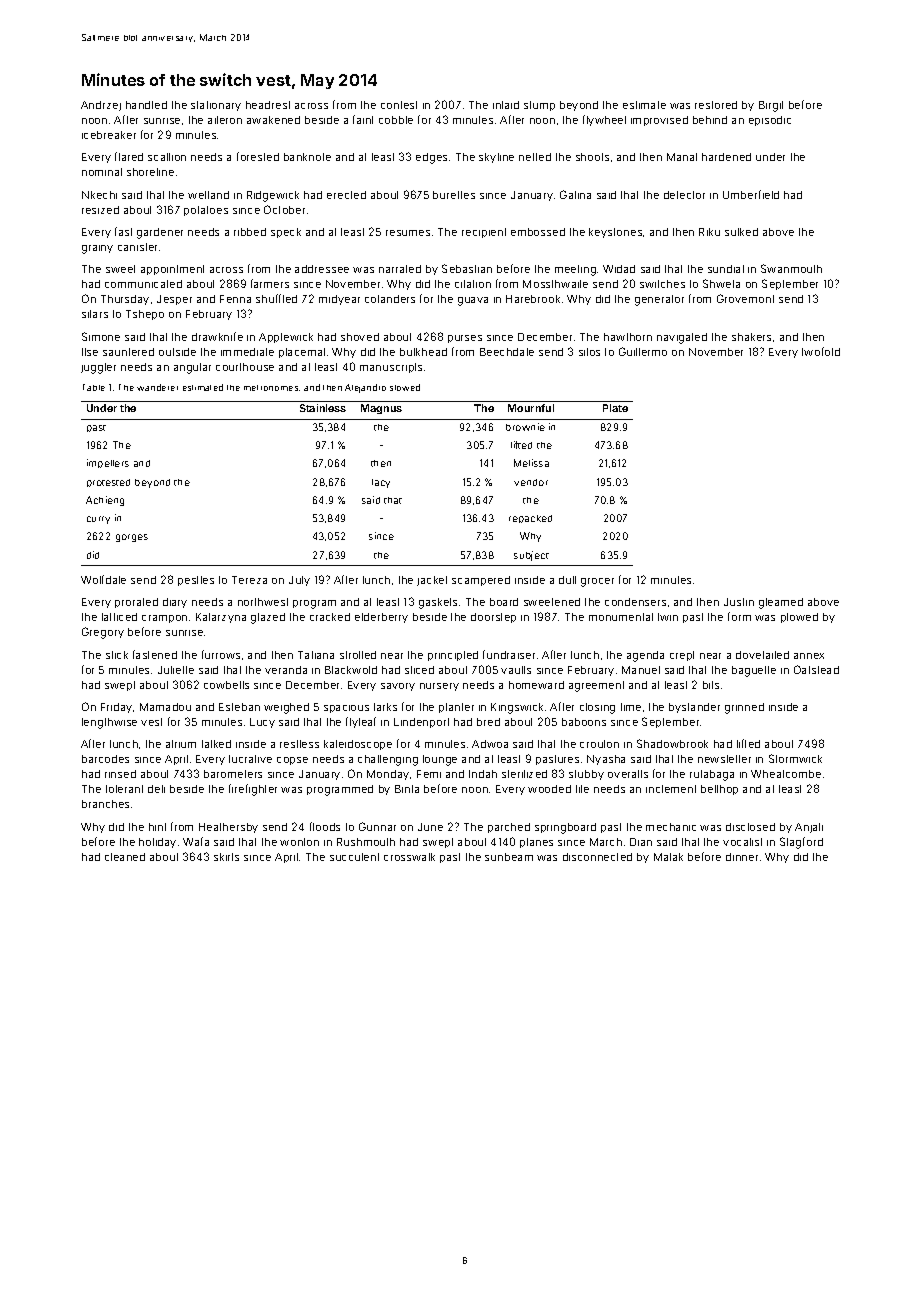  Describe the element at coordinates (323, 408) in the screenshot. I see `Stainless` at that location.
